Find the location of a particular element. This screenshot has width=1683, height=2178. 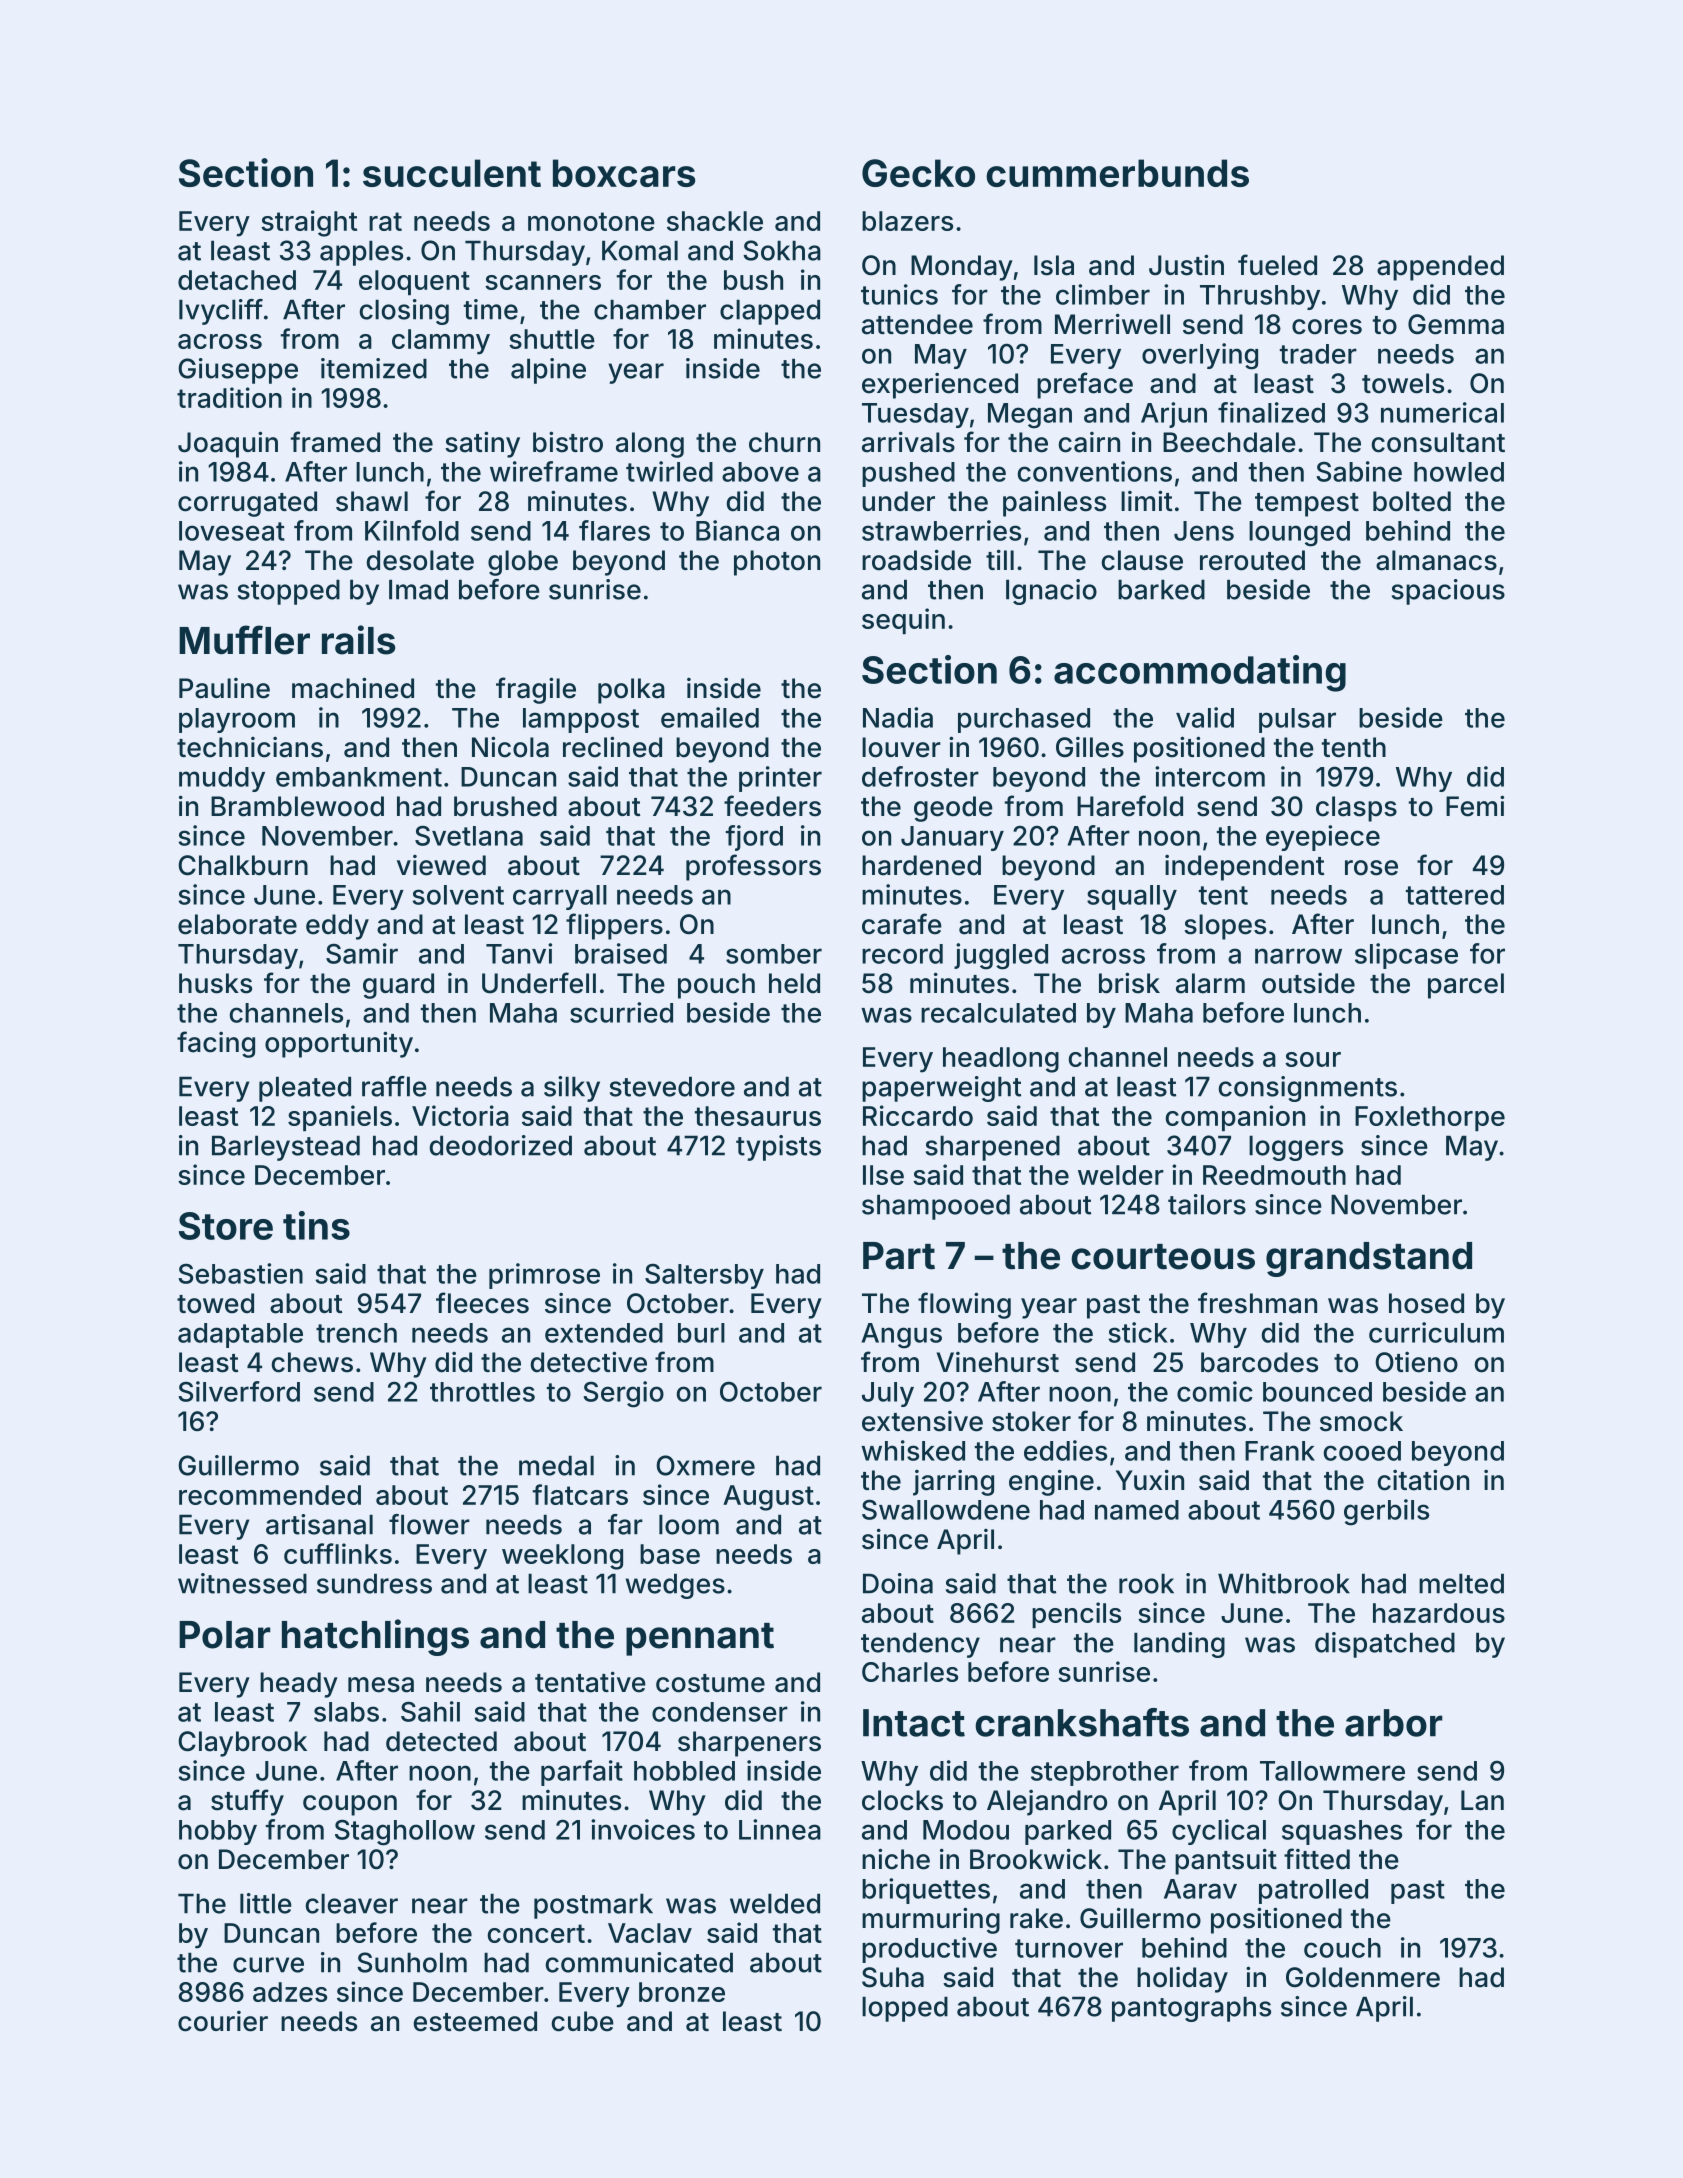

almanacs is located at coordinates (1436, 560).
